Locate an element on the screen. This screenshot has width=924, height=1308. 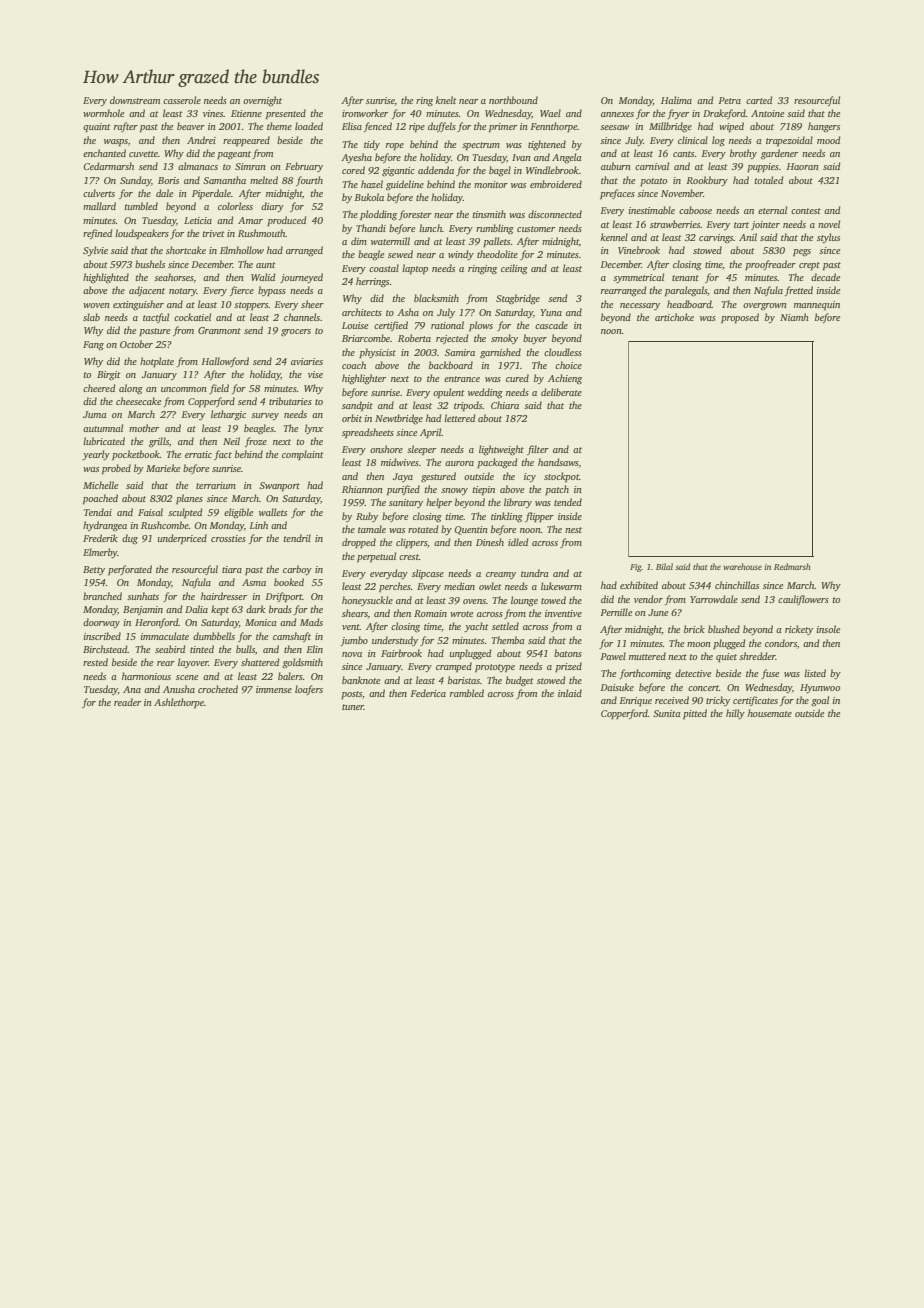
slab is located at coordinates (91, 317).
